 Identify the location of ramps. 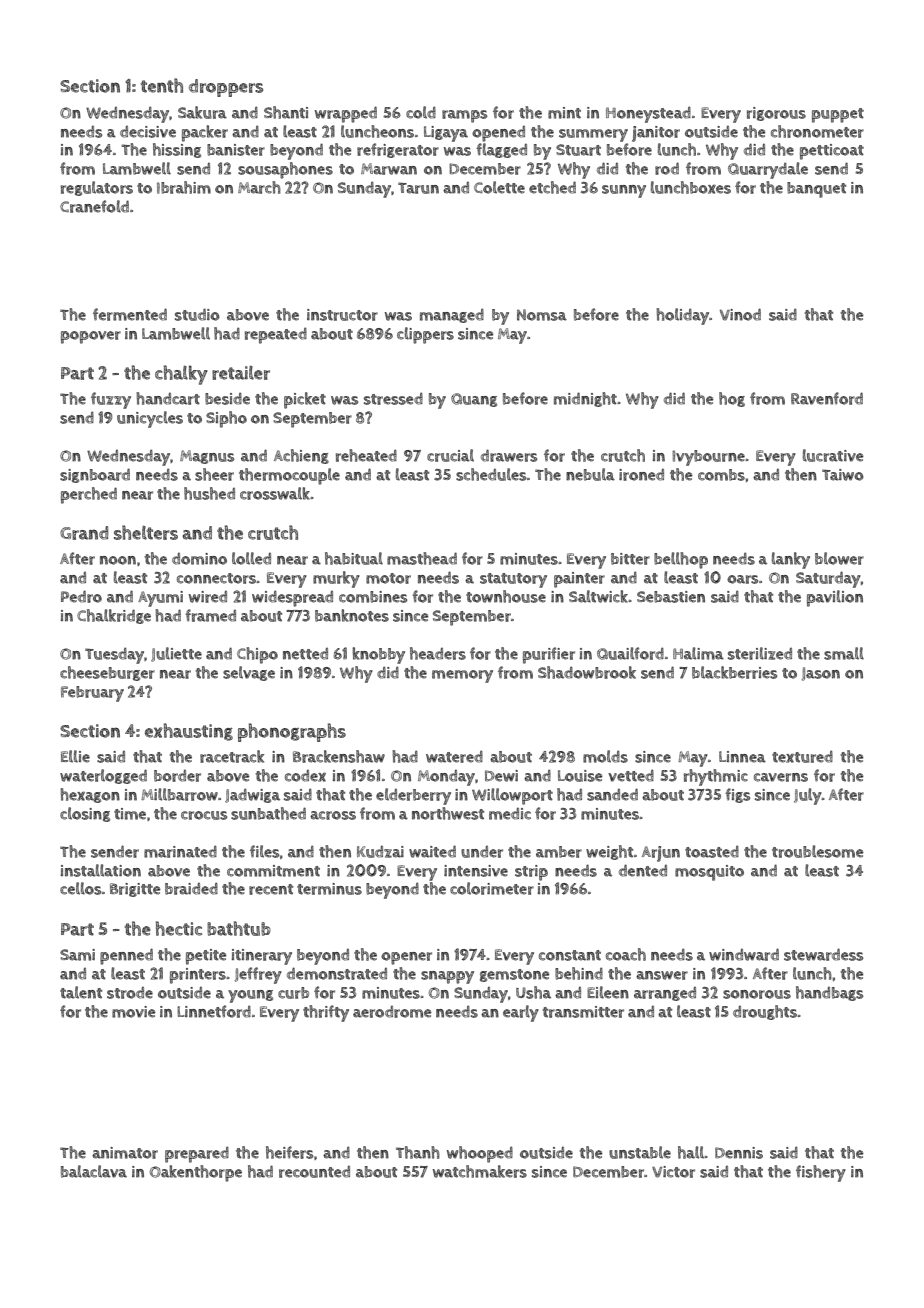
(464, 116).
